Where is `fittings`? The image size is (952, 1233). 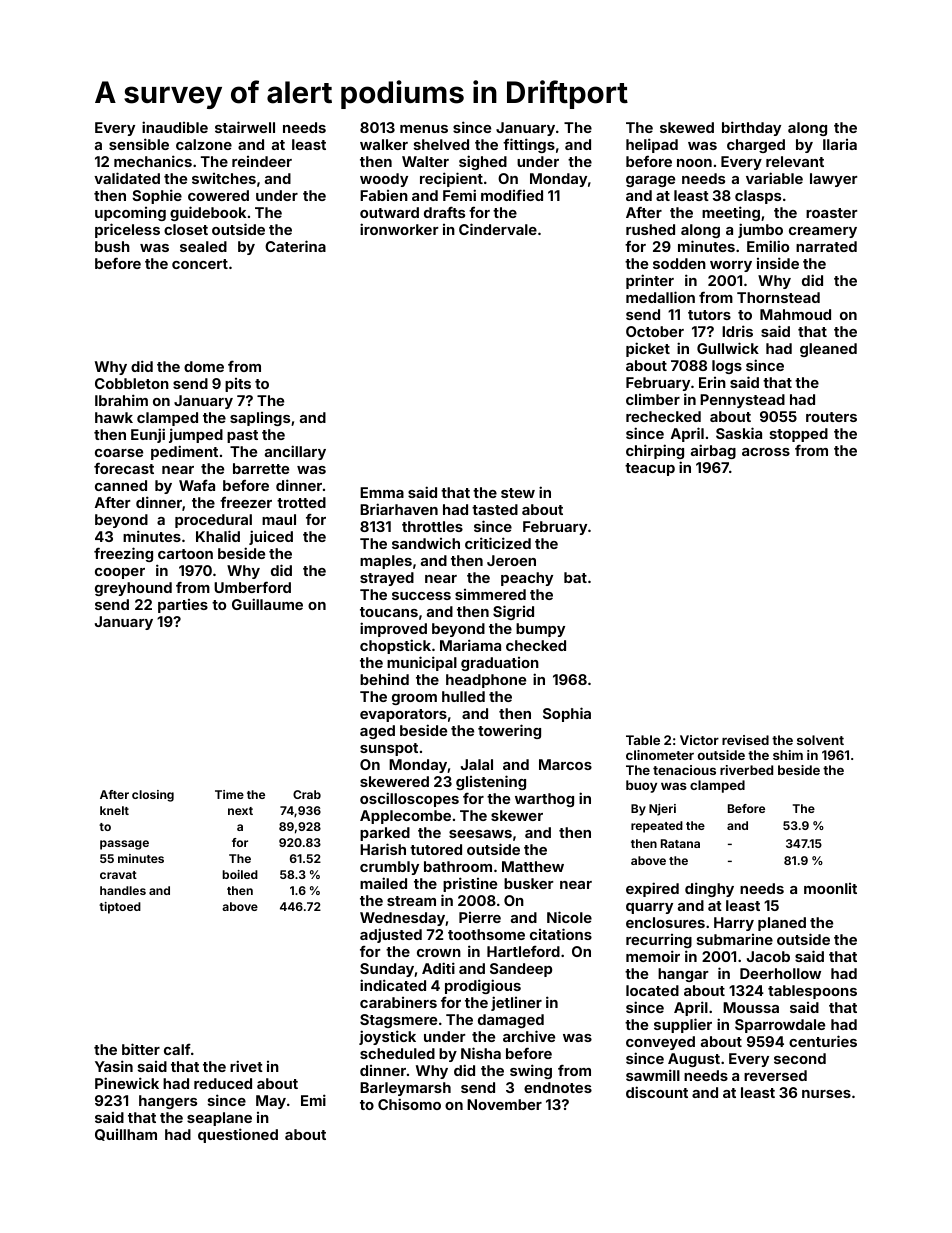 fittings is located at coordinates (529, 145).
